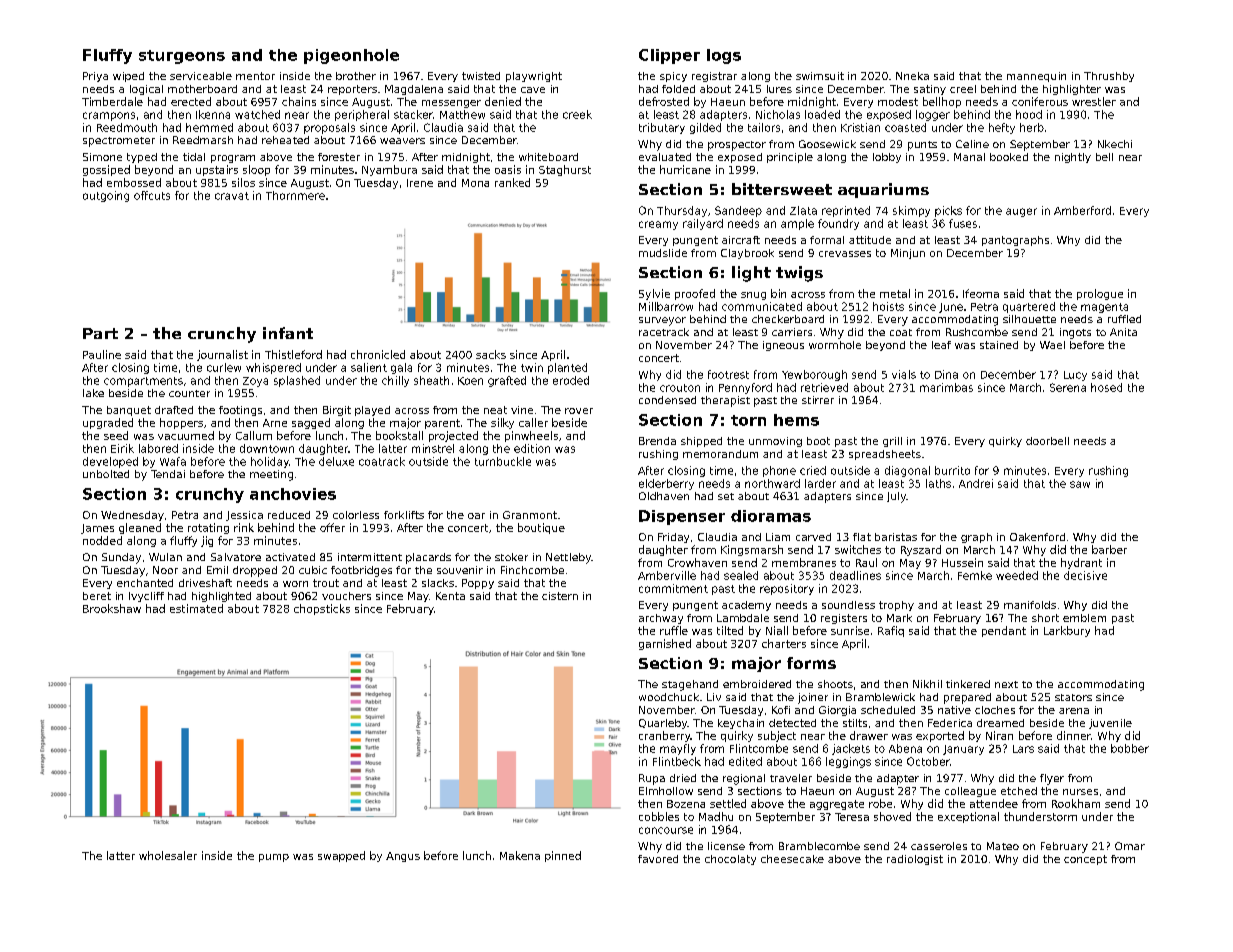 This screenshot has height=952, width=1233. I want to click on Yewborough, so click(814, 375).
